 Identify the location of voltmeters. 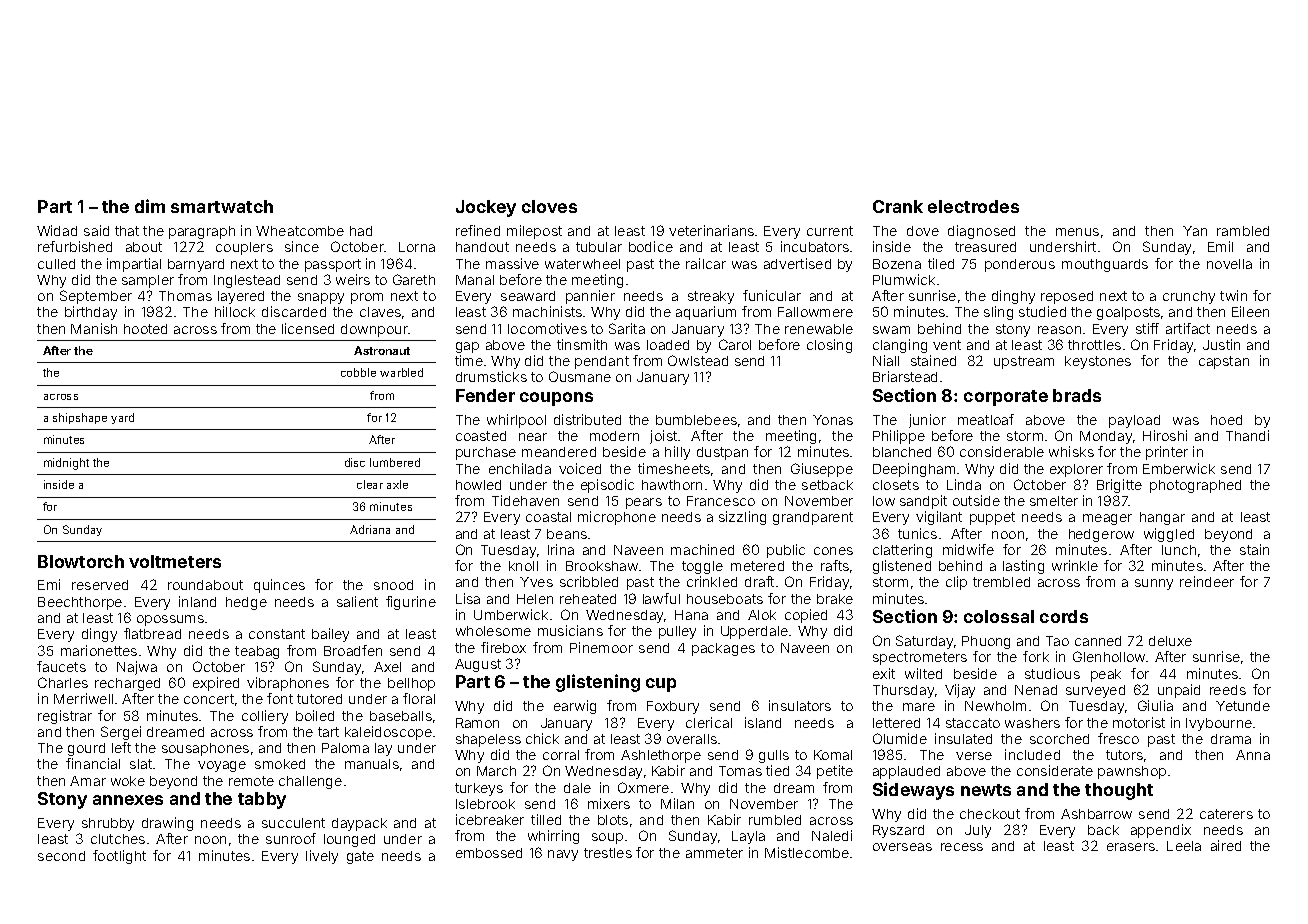
(175, 561).
